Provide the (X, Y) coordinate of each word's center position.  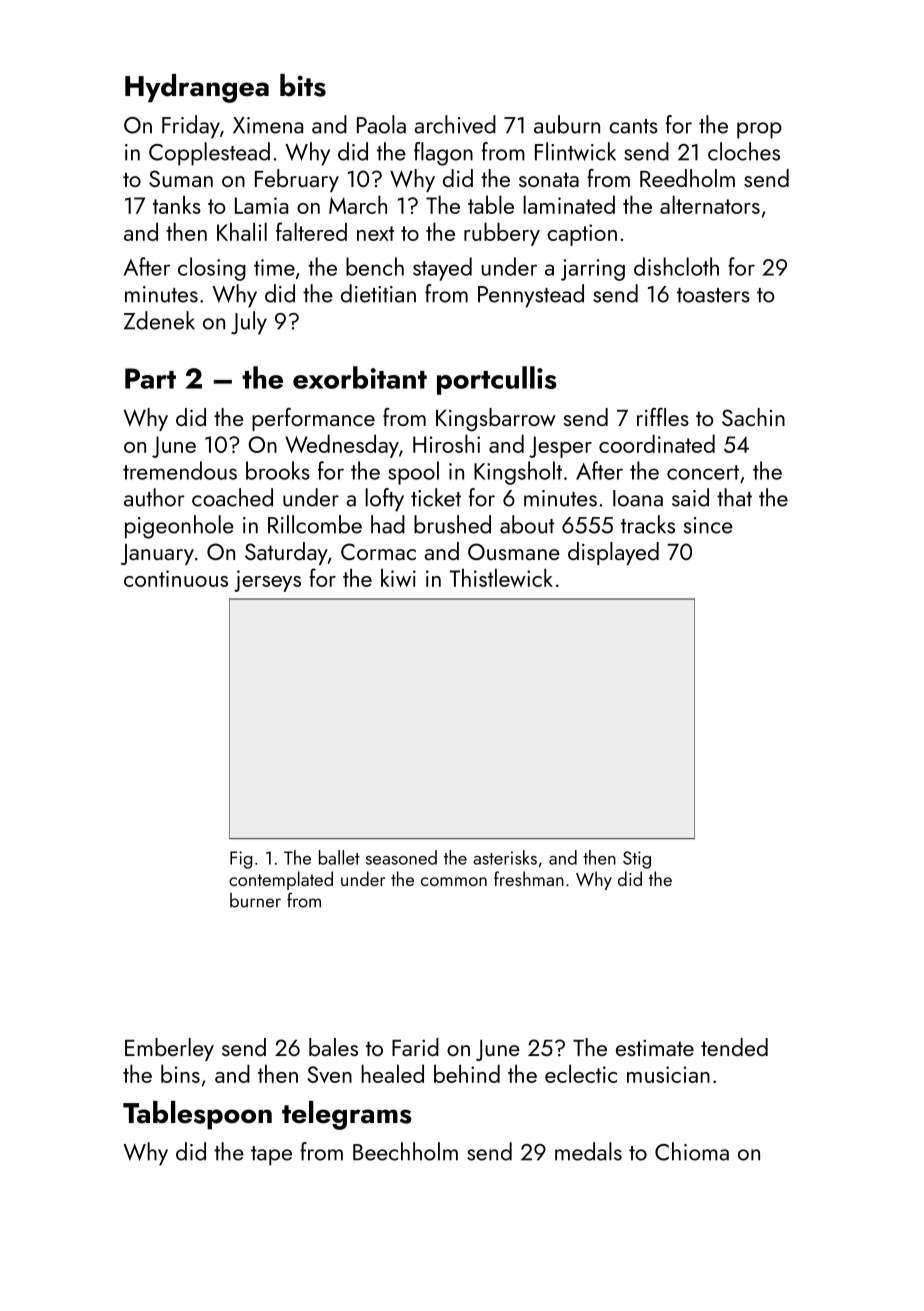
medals (588, 1151)
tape (271, 1156)
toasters (713, 295)
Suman (181, 178)
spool (413, 473)
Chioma (692, 1151)
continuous (176, 578)
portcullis (497, 380)
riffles (663, 417)
